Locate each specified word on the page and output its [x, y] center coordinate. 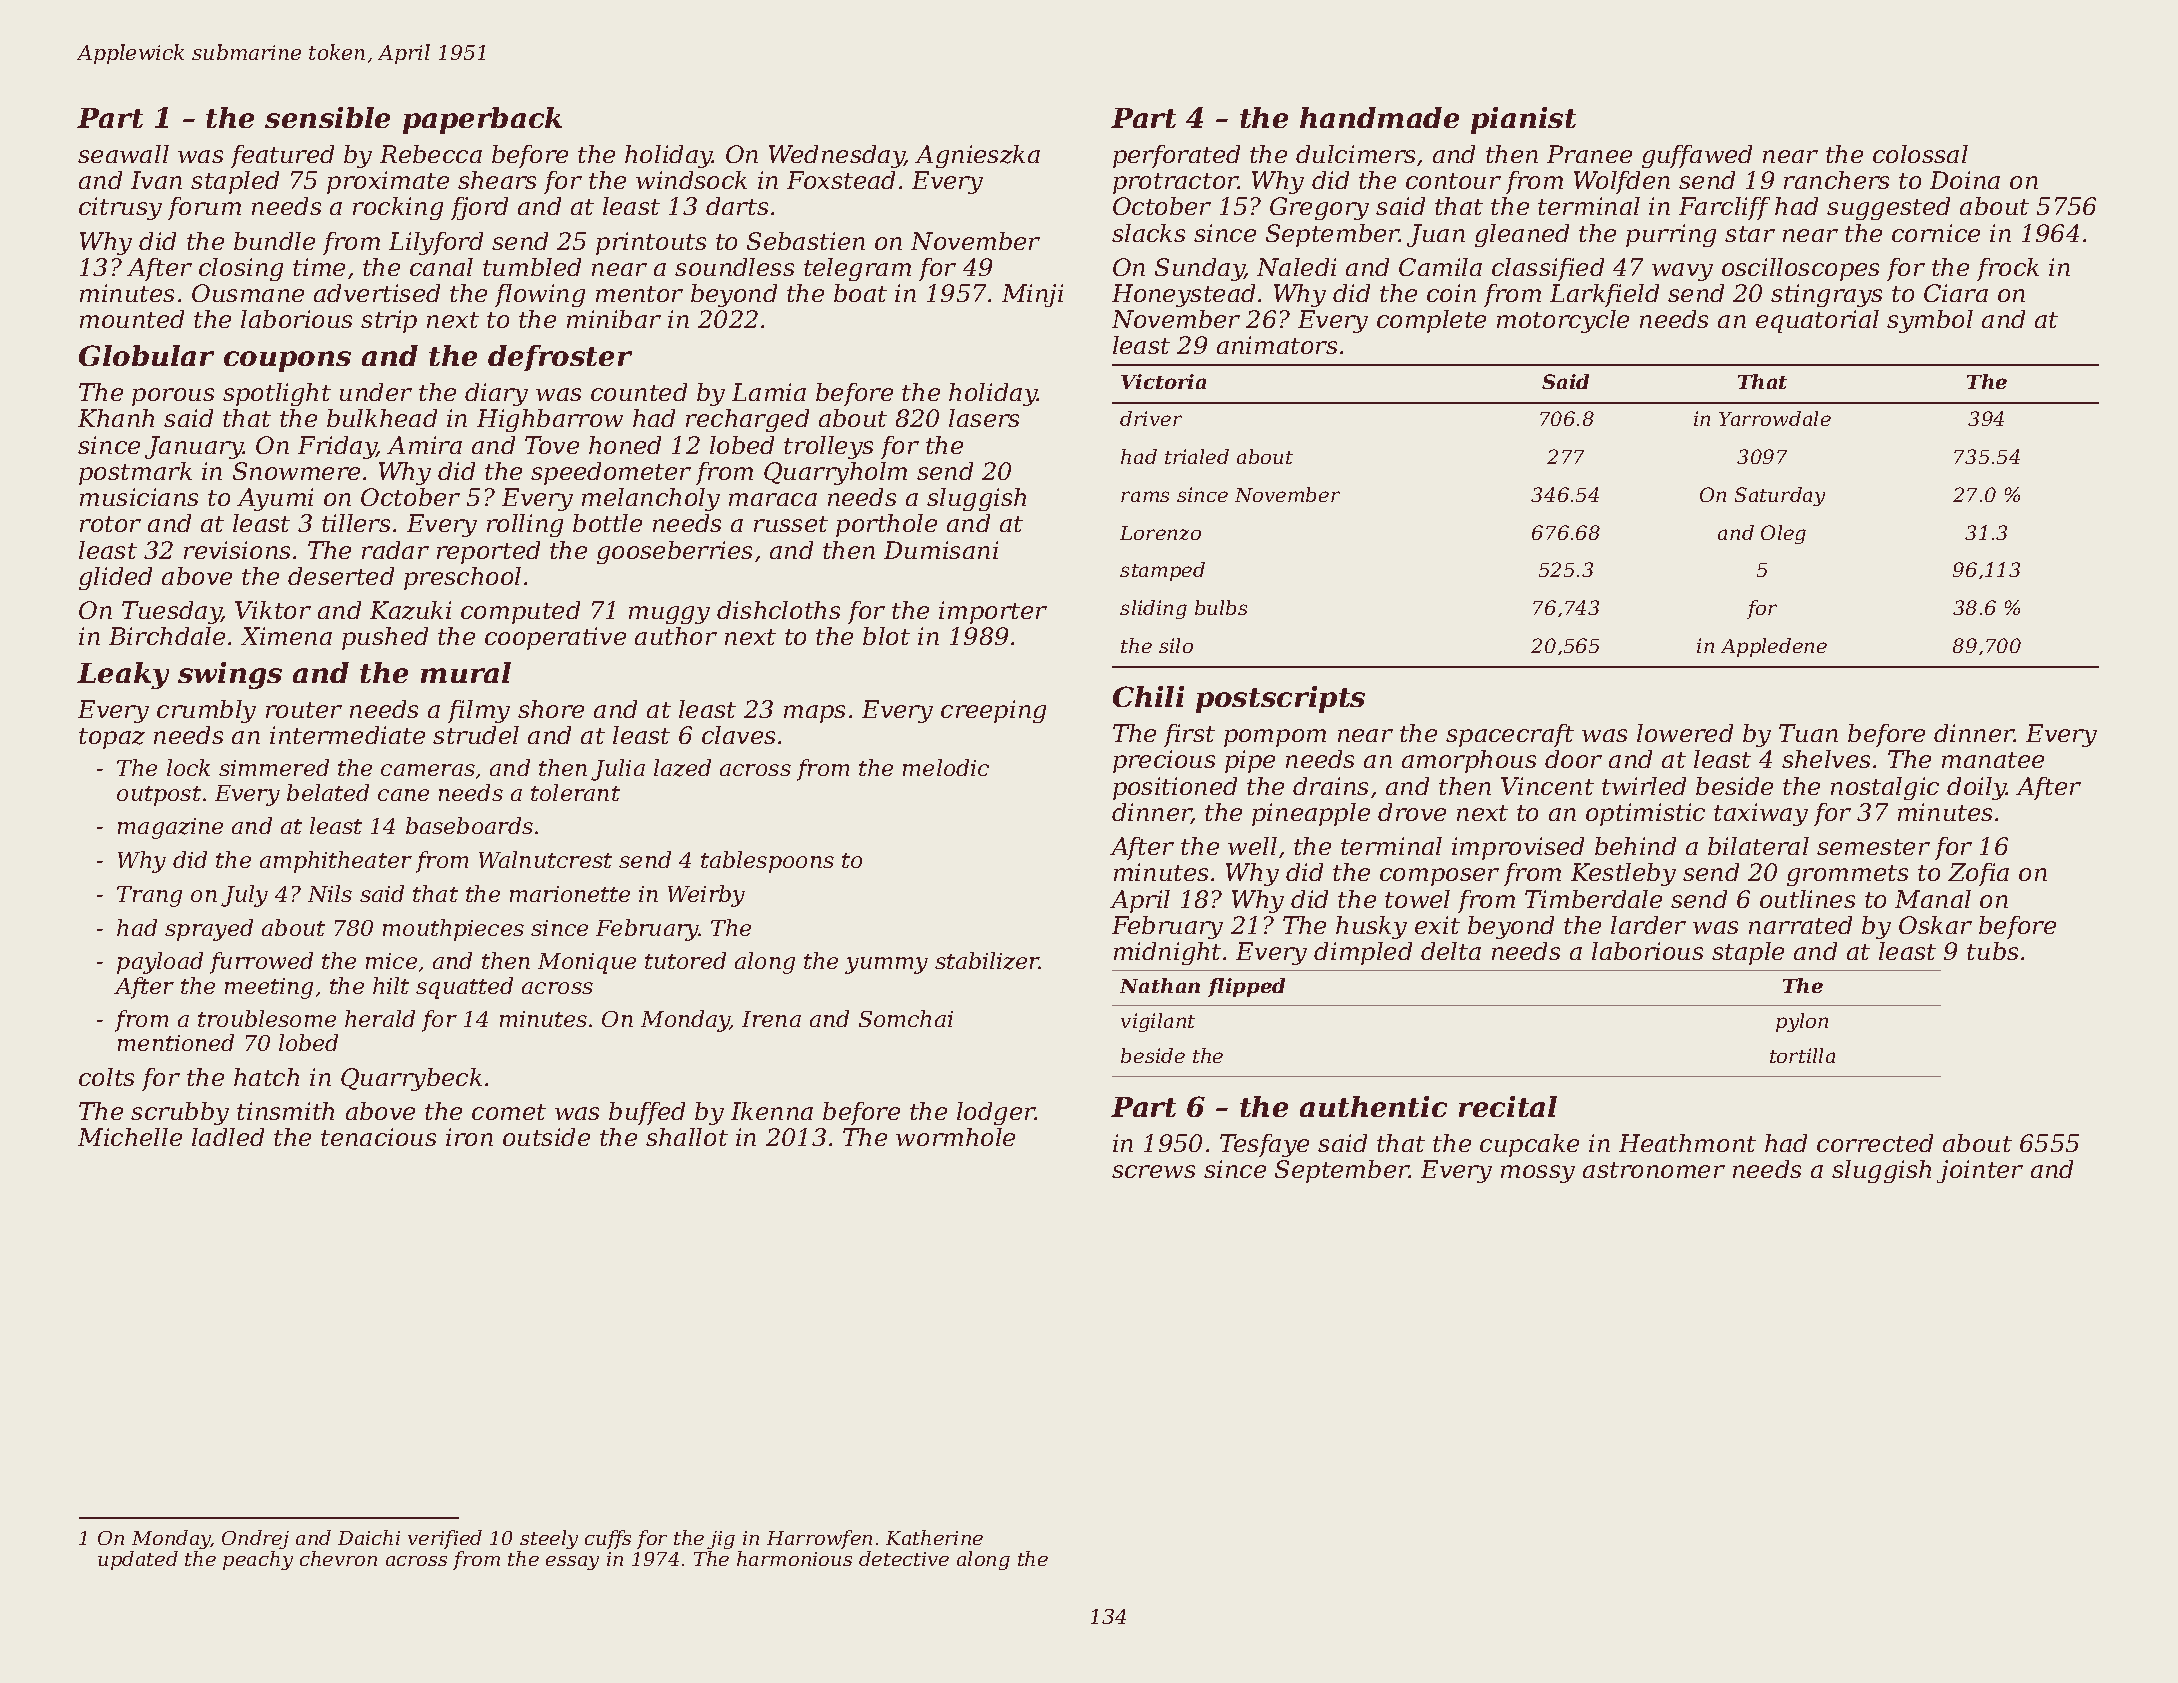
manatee [1993, 760]
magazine [170, 828]
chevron [338, 1558]
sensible [327, 117]
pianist [1523, 120]
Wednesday [836, 156]
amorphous [1469, 761]
